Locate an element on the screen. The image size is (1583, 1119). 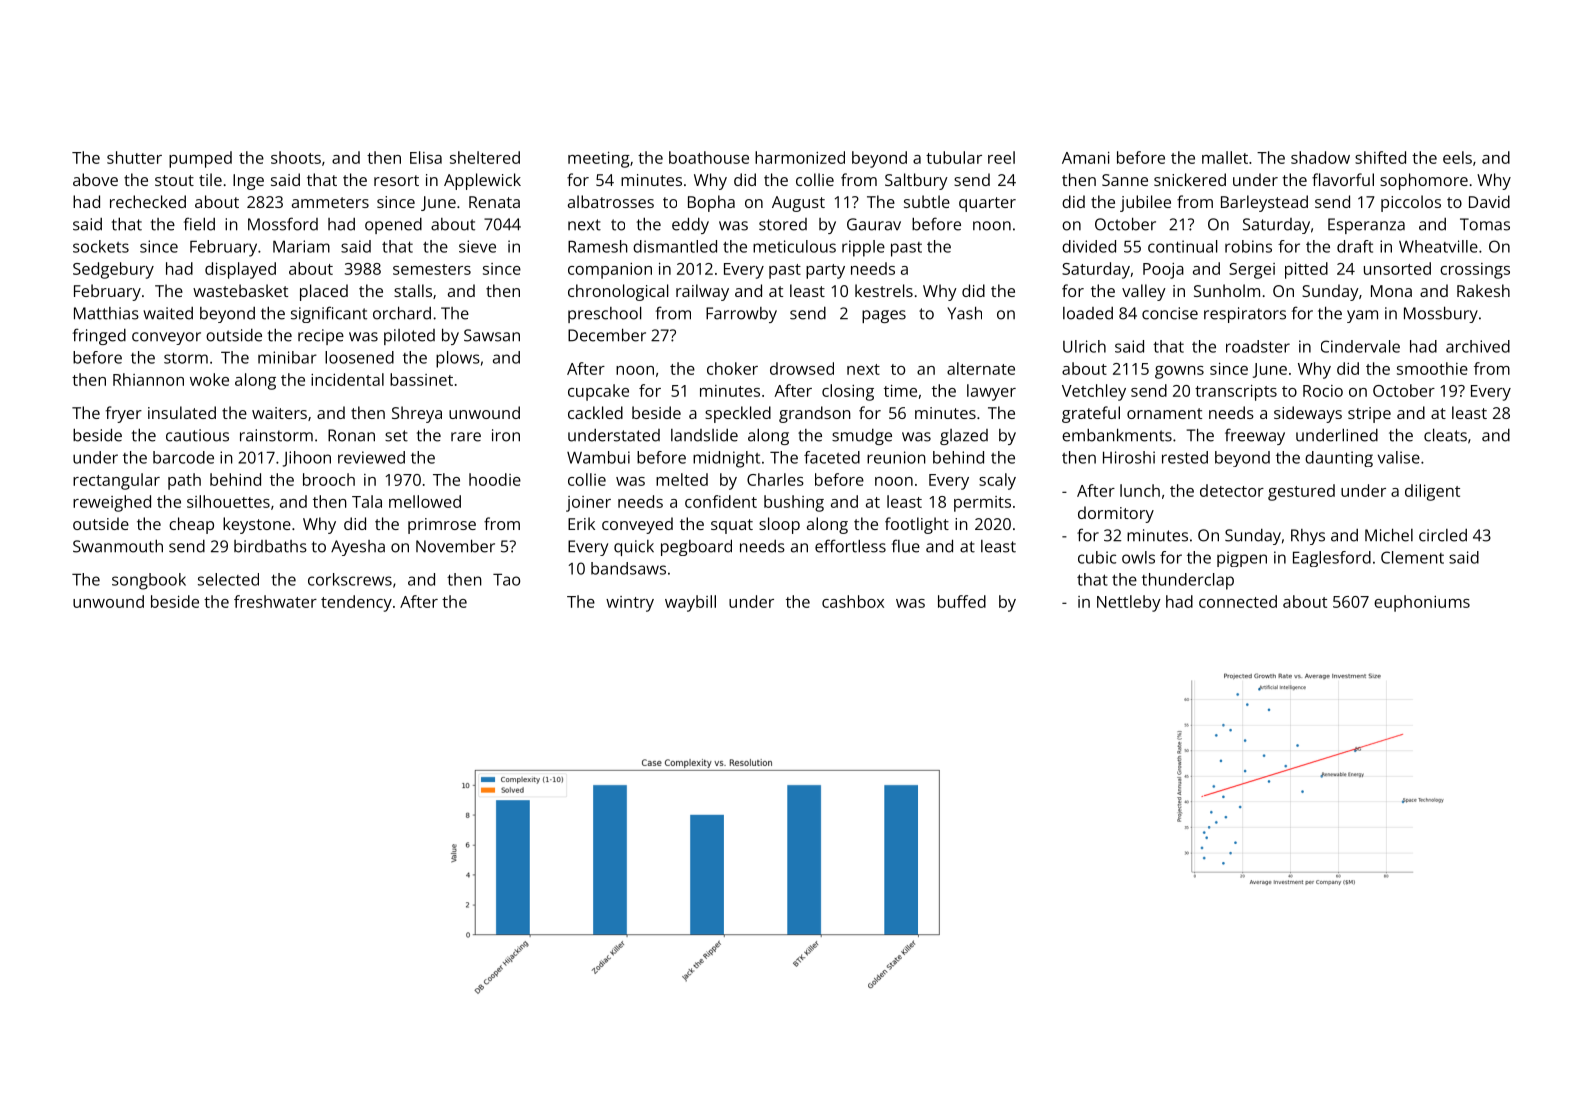
cheap is located at coordinates (191, 525).
